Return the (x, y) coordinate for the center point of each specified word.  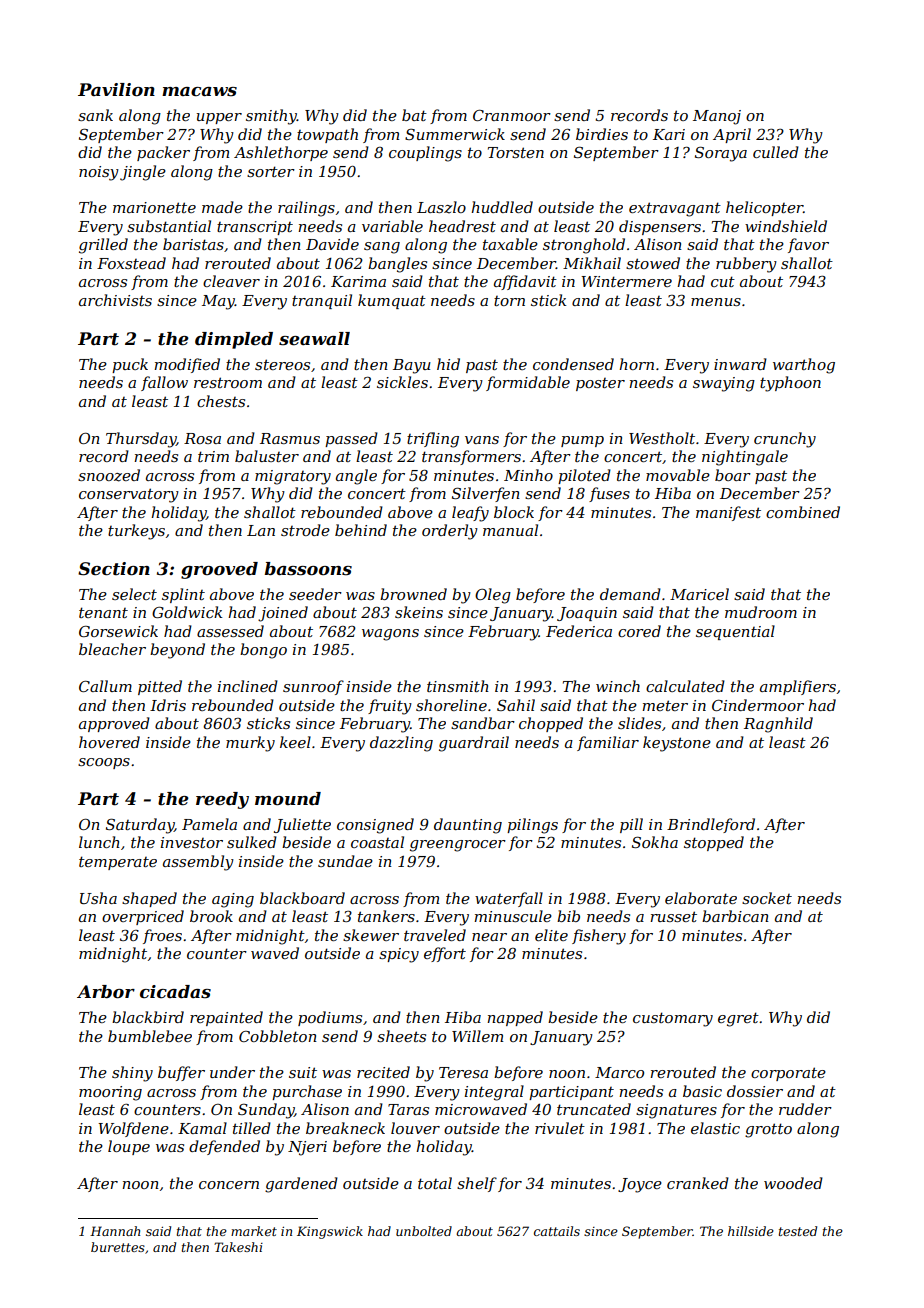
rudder (805, 1109)
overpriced (143, 917)
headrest (462, 226)
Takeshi (238, 1247)
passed (351, 439)
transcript (255, 228)
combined (803, 512)
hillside (751, 1231)
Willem (477, 1036)
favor (808, 245)
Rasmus (290, 438)
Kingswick (330, 1232)
